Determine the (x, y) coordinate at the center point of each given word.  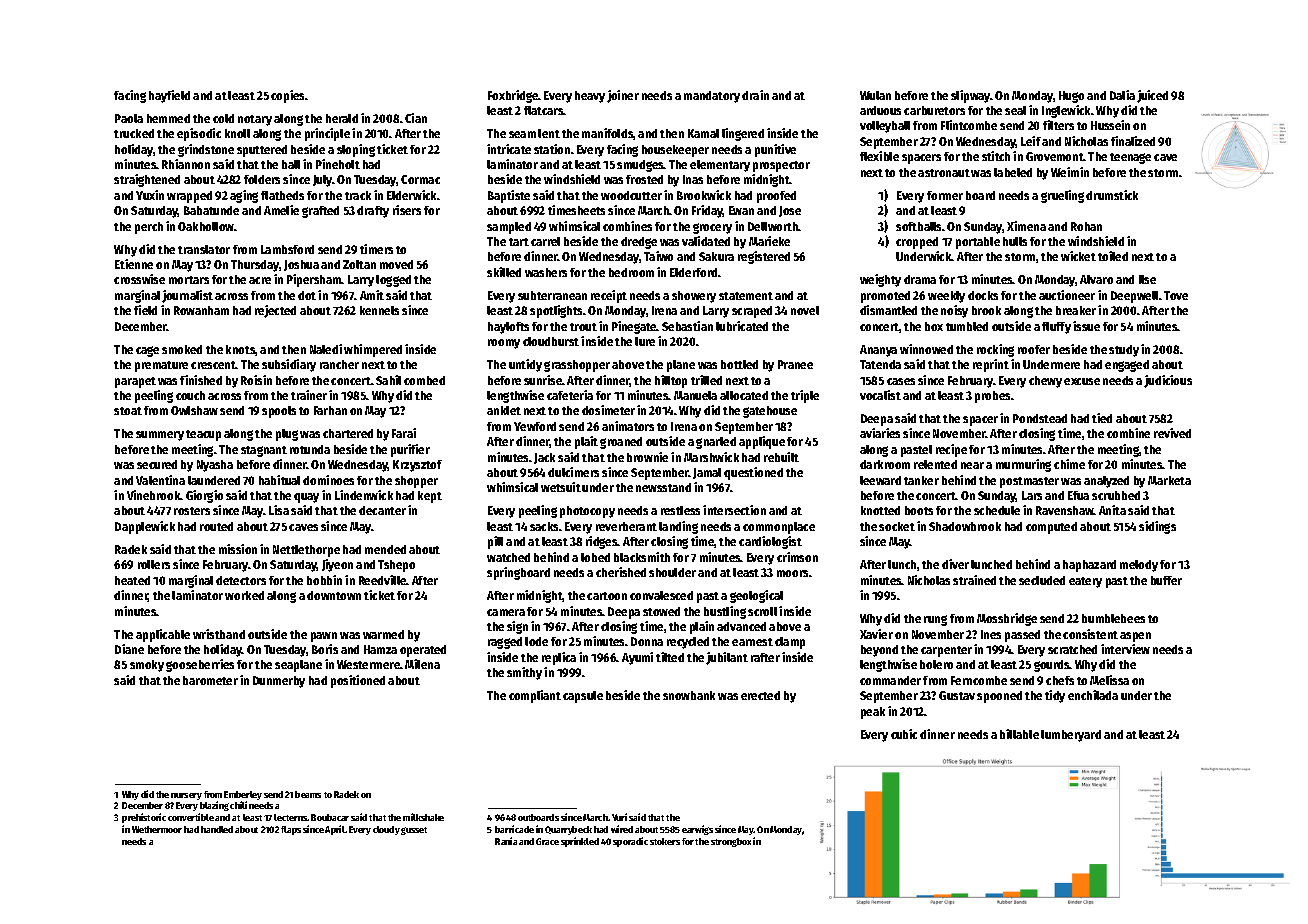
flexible (879, 156)
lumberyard (1071, 736)
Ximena (1026, 226)
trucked (134, 133)
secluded (1042, 580)
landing (678, 527)
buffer (1166, 580)
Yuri (619, 817)
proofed (776, 197)
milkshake (423, 817)
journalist (187, 296)
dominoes (328, 480)
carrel (545, 241)
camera (506, 612)
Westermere (368, 664)
